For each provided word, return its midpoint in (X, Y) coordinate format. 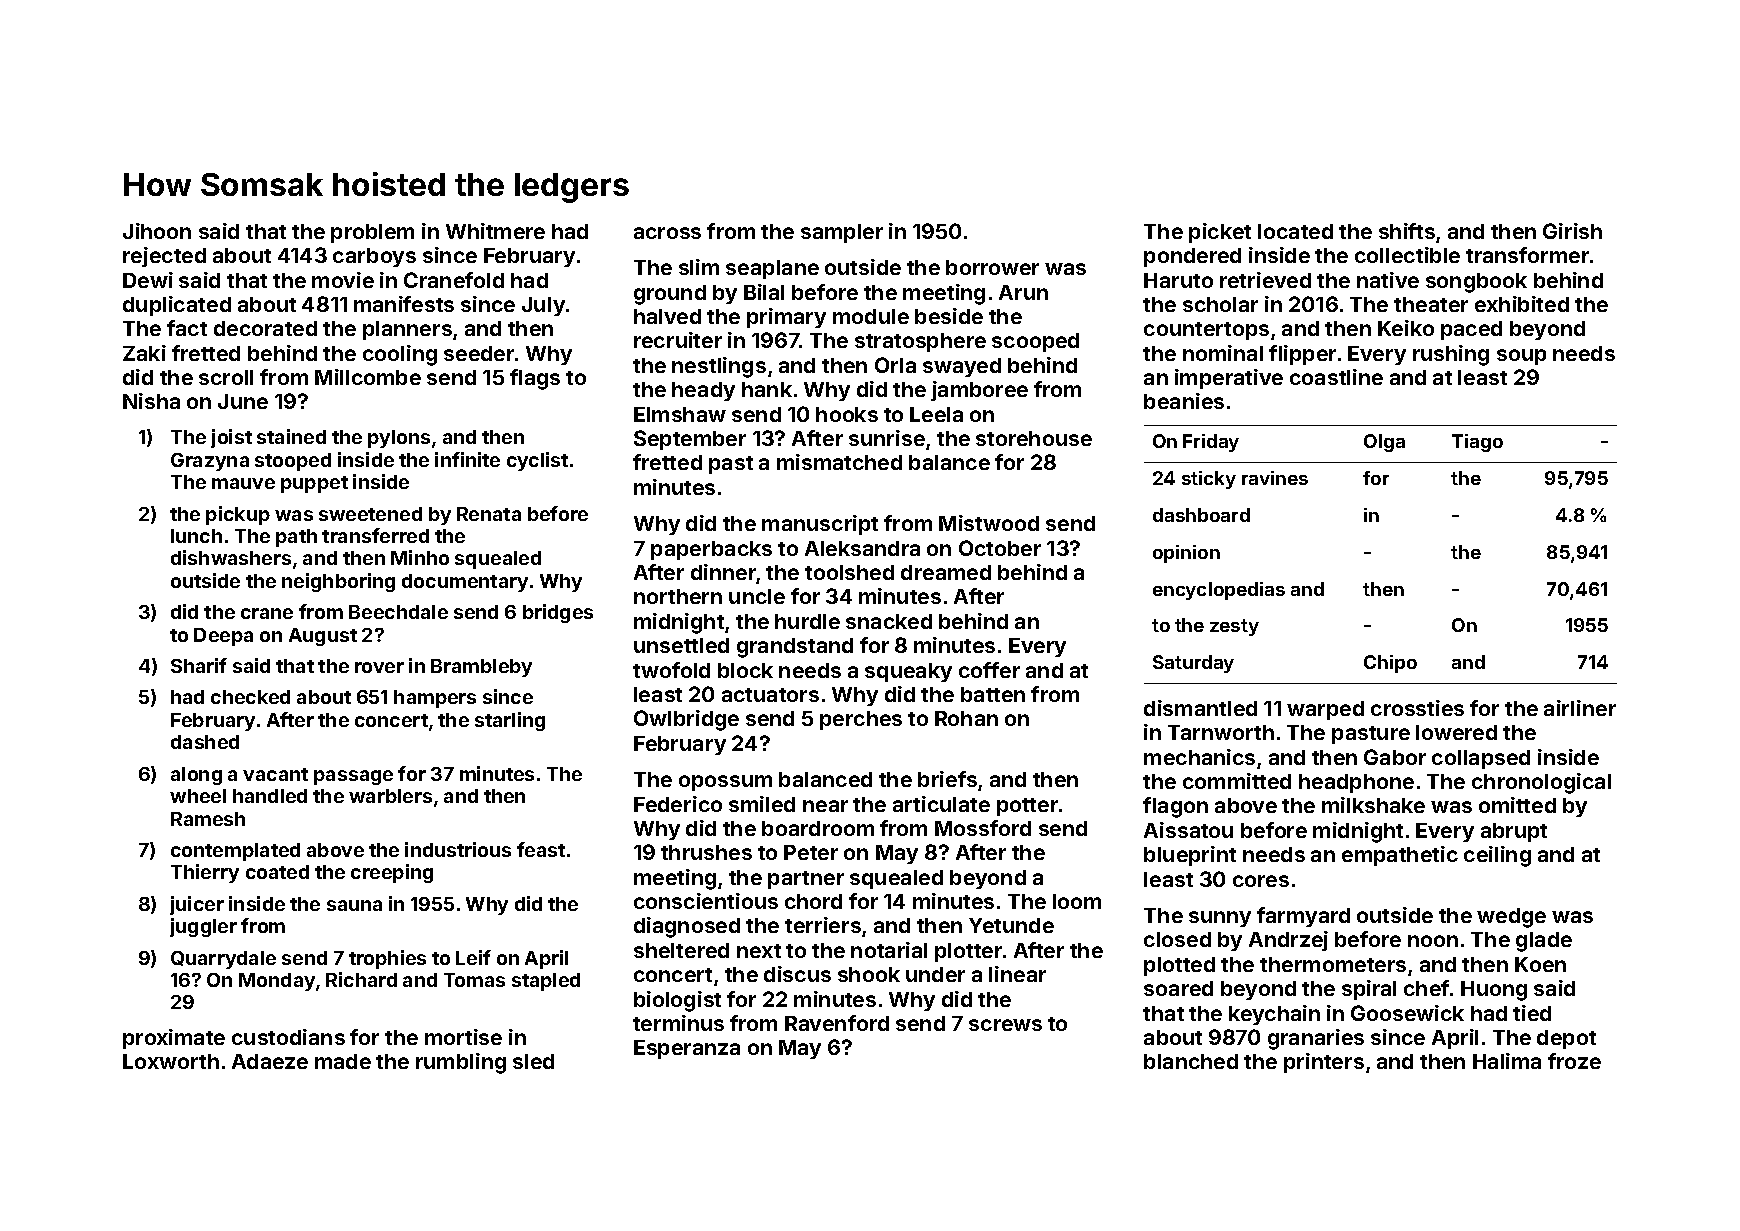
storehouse (1034, 438)
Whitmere (495, 231)
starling (510, 721)
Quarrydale (223, 960)
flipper (1302, 355)
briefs (947, 779)
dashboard (1201, 515)
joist (231, 438)
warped (1325, 710)
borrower (992, 267)
